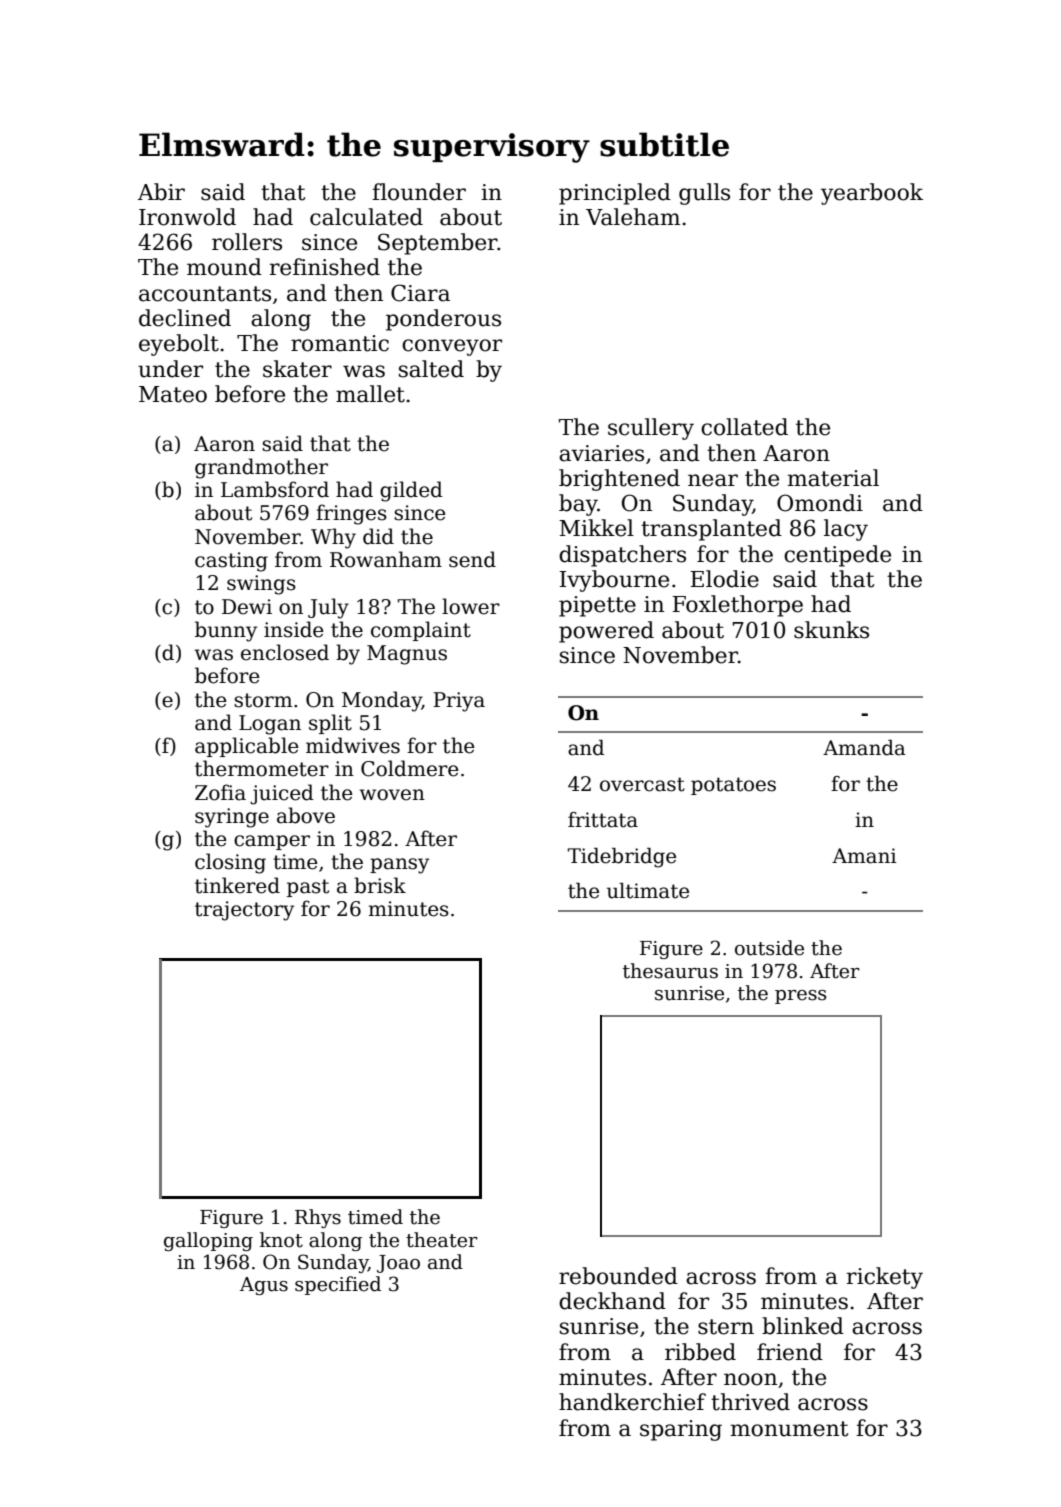  I want to click on galloping, so click(208, 1241).
